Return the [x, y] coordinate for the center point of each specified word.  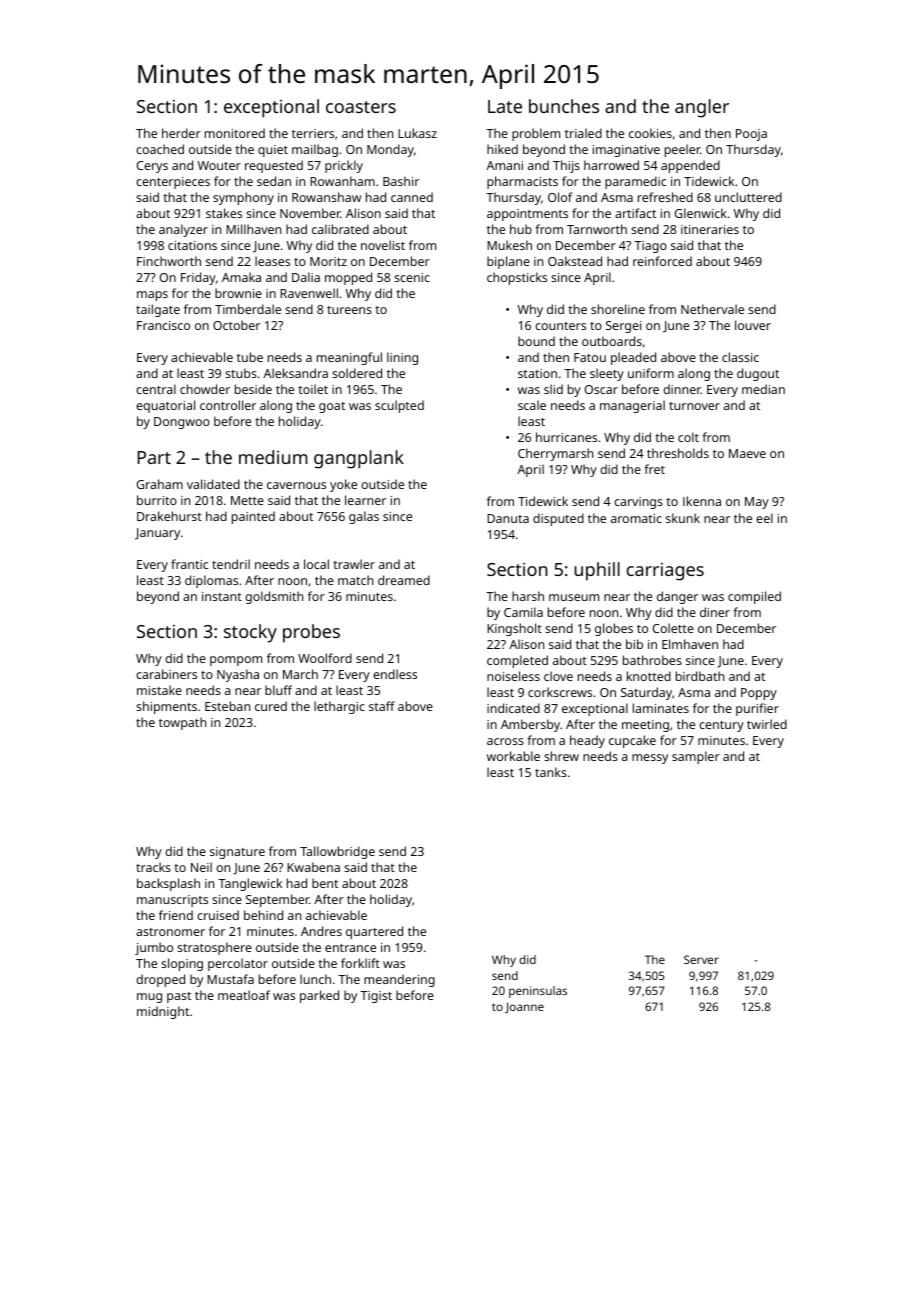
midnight [163, 1012]
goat [332, 407]
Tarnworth [597, 229]
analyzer [183, 230]
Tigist [376, 997]
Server [701, 959]
